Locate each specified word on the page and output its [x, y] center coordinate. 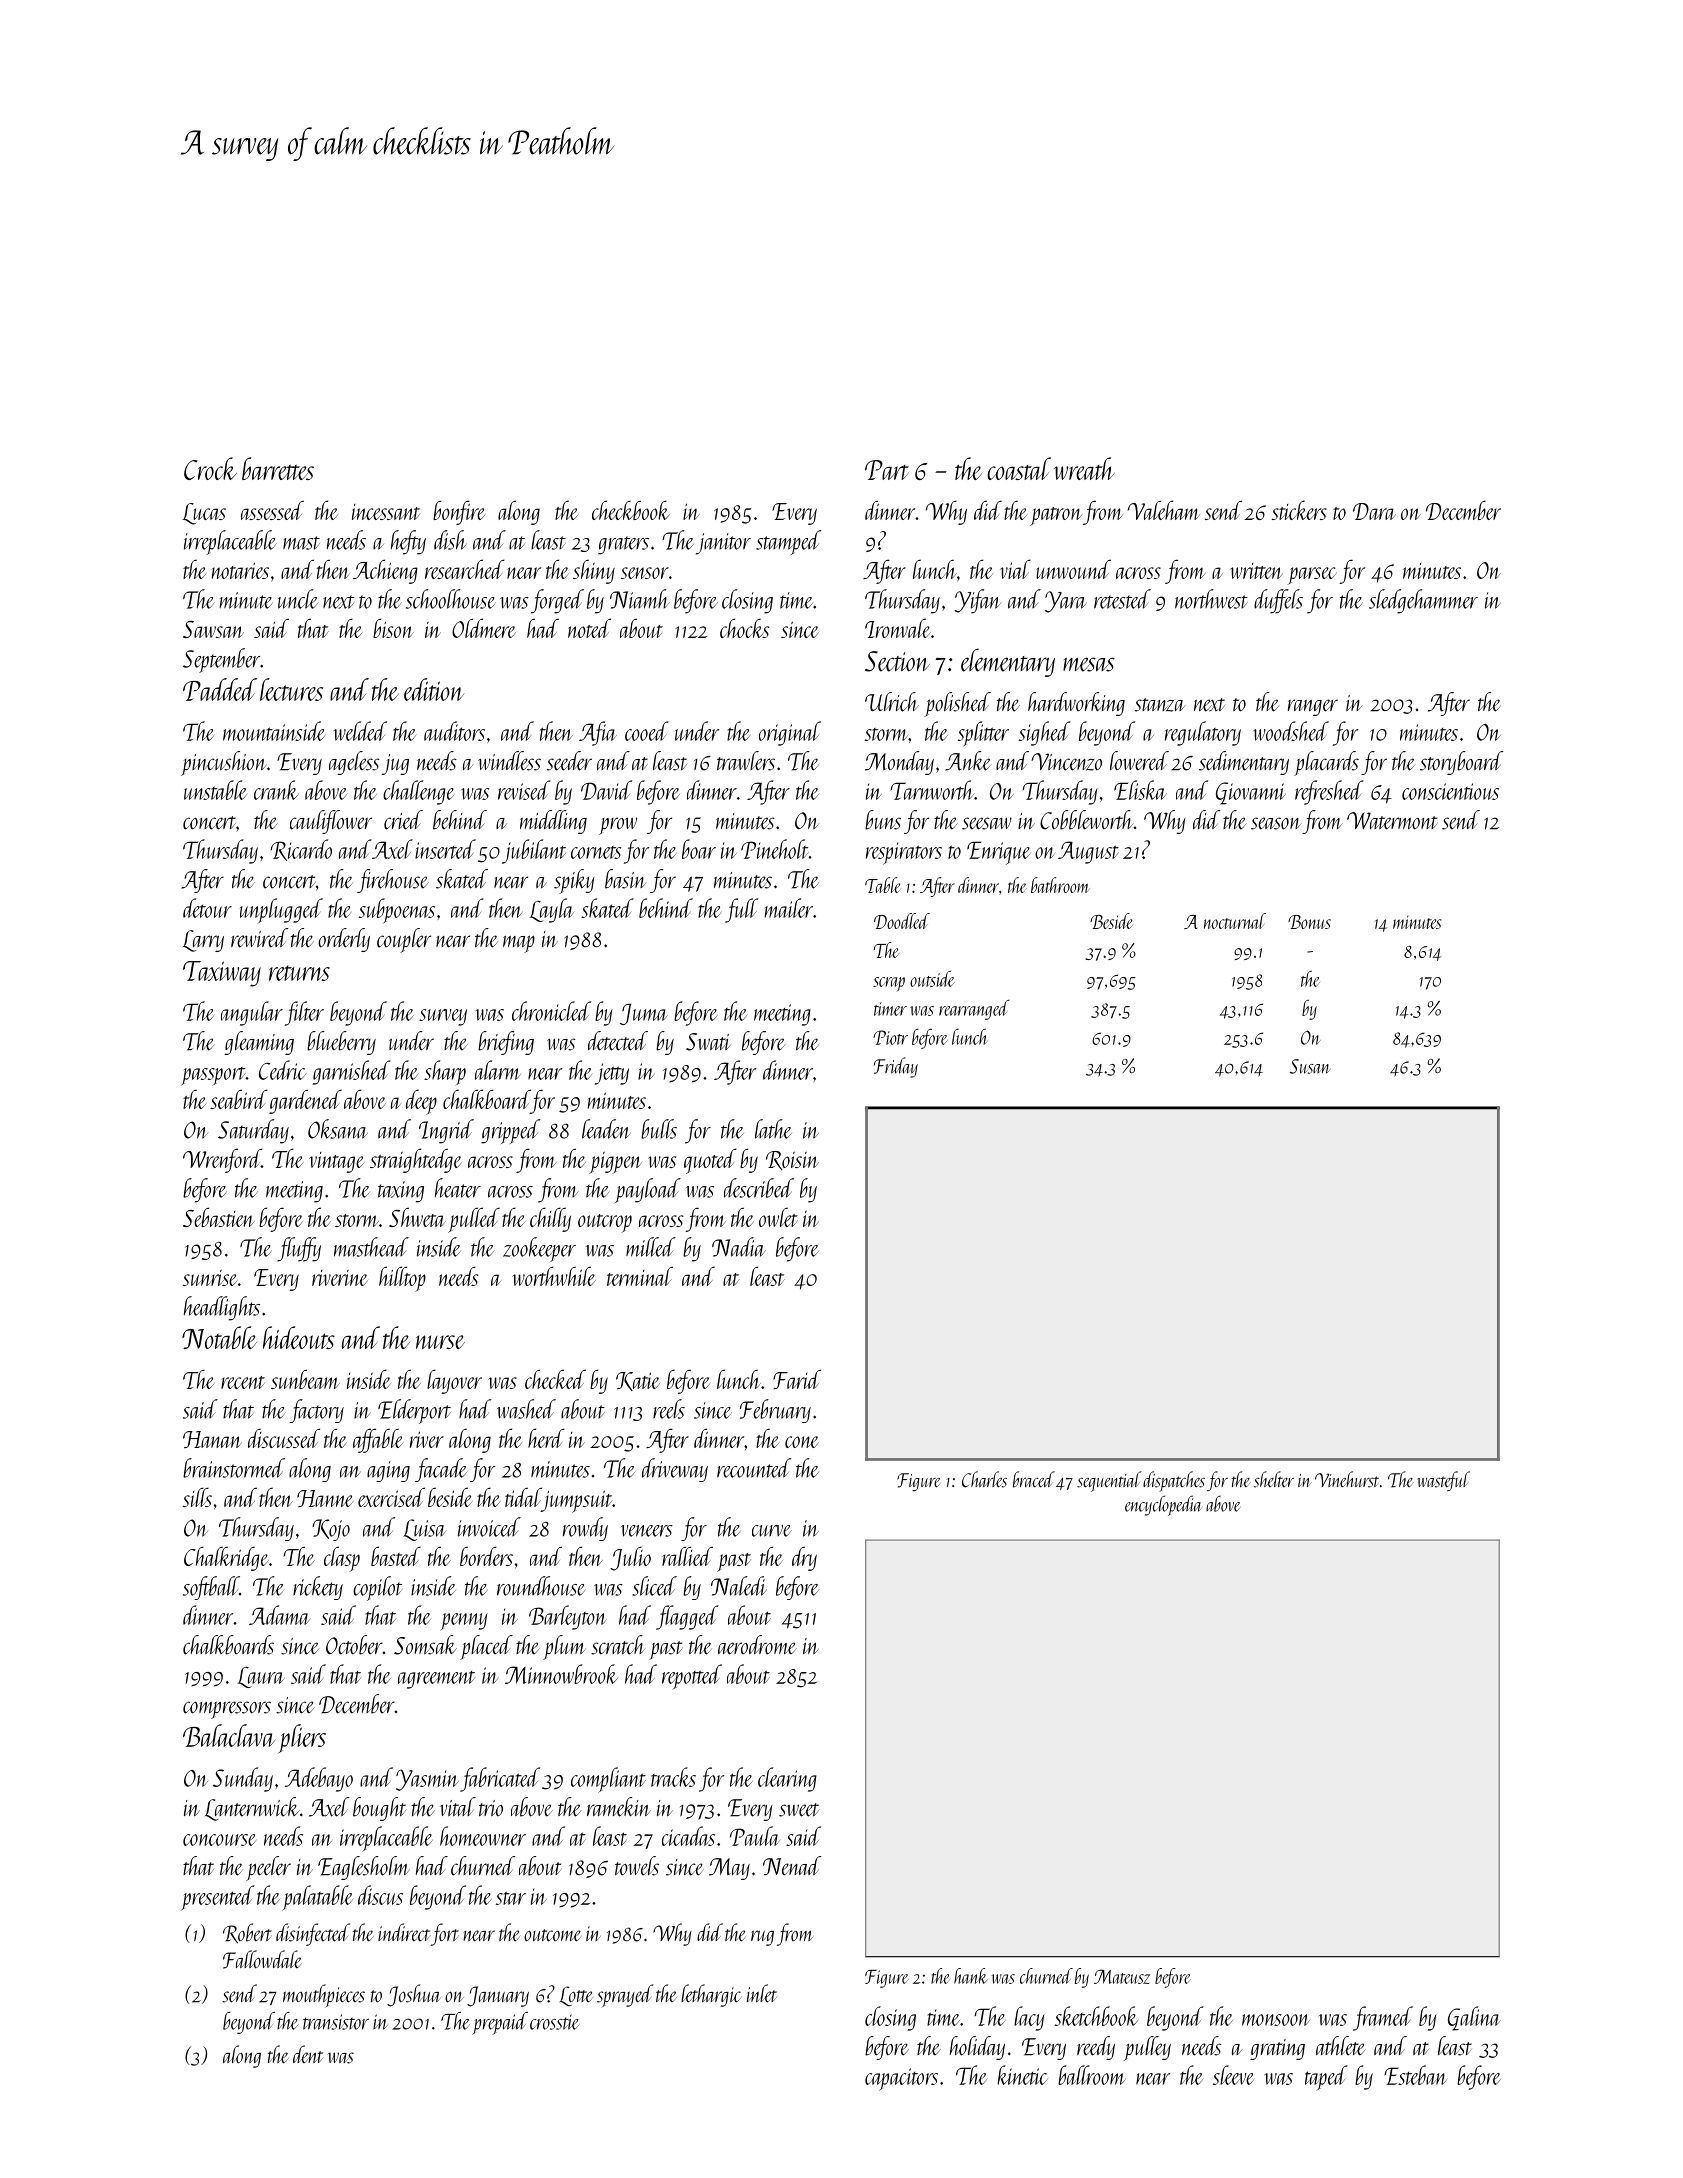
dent [308, 2054]
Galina [1474, 2018]
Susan [1310, 1066]
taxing [401, 1192]
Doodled [902, 921]
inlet [762, 1993]
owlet [778, 1217]
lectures [291, 689]
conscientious [1450, 791]
